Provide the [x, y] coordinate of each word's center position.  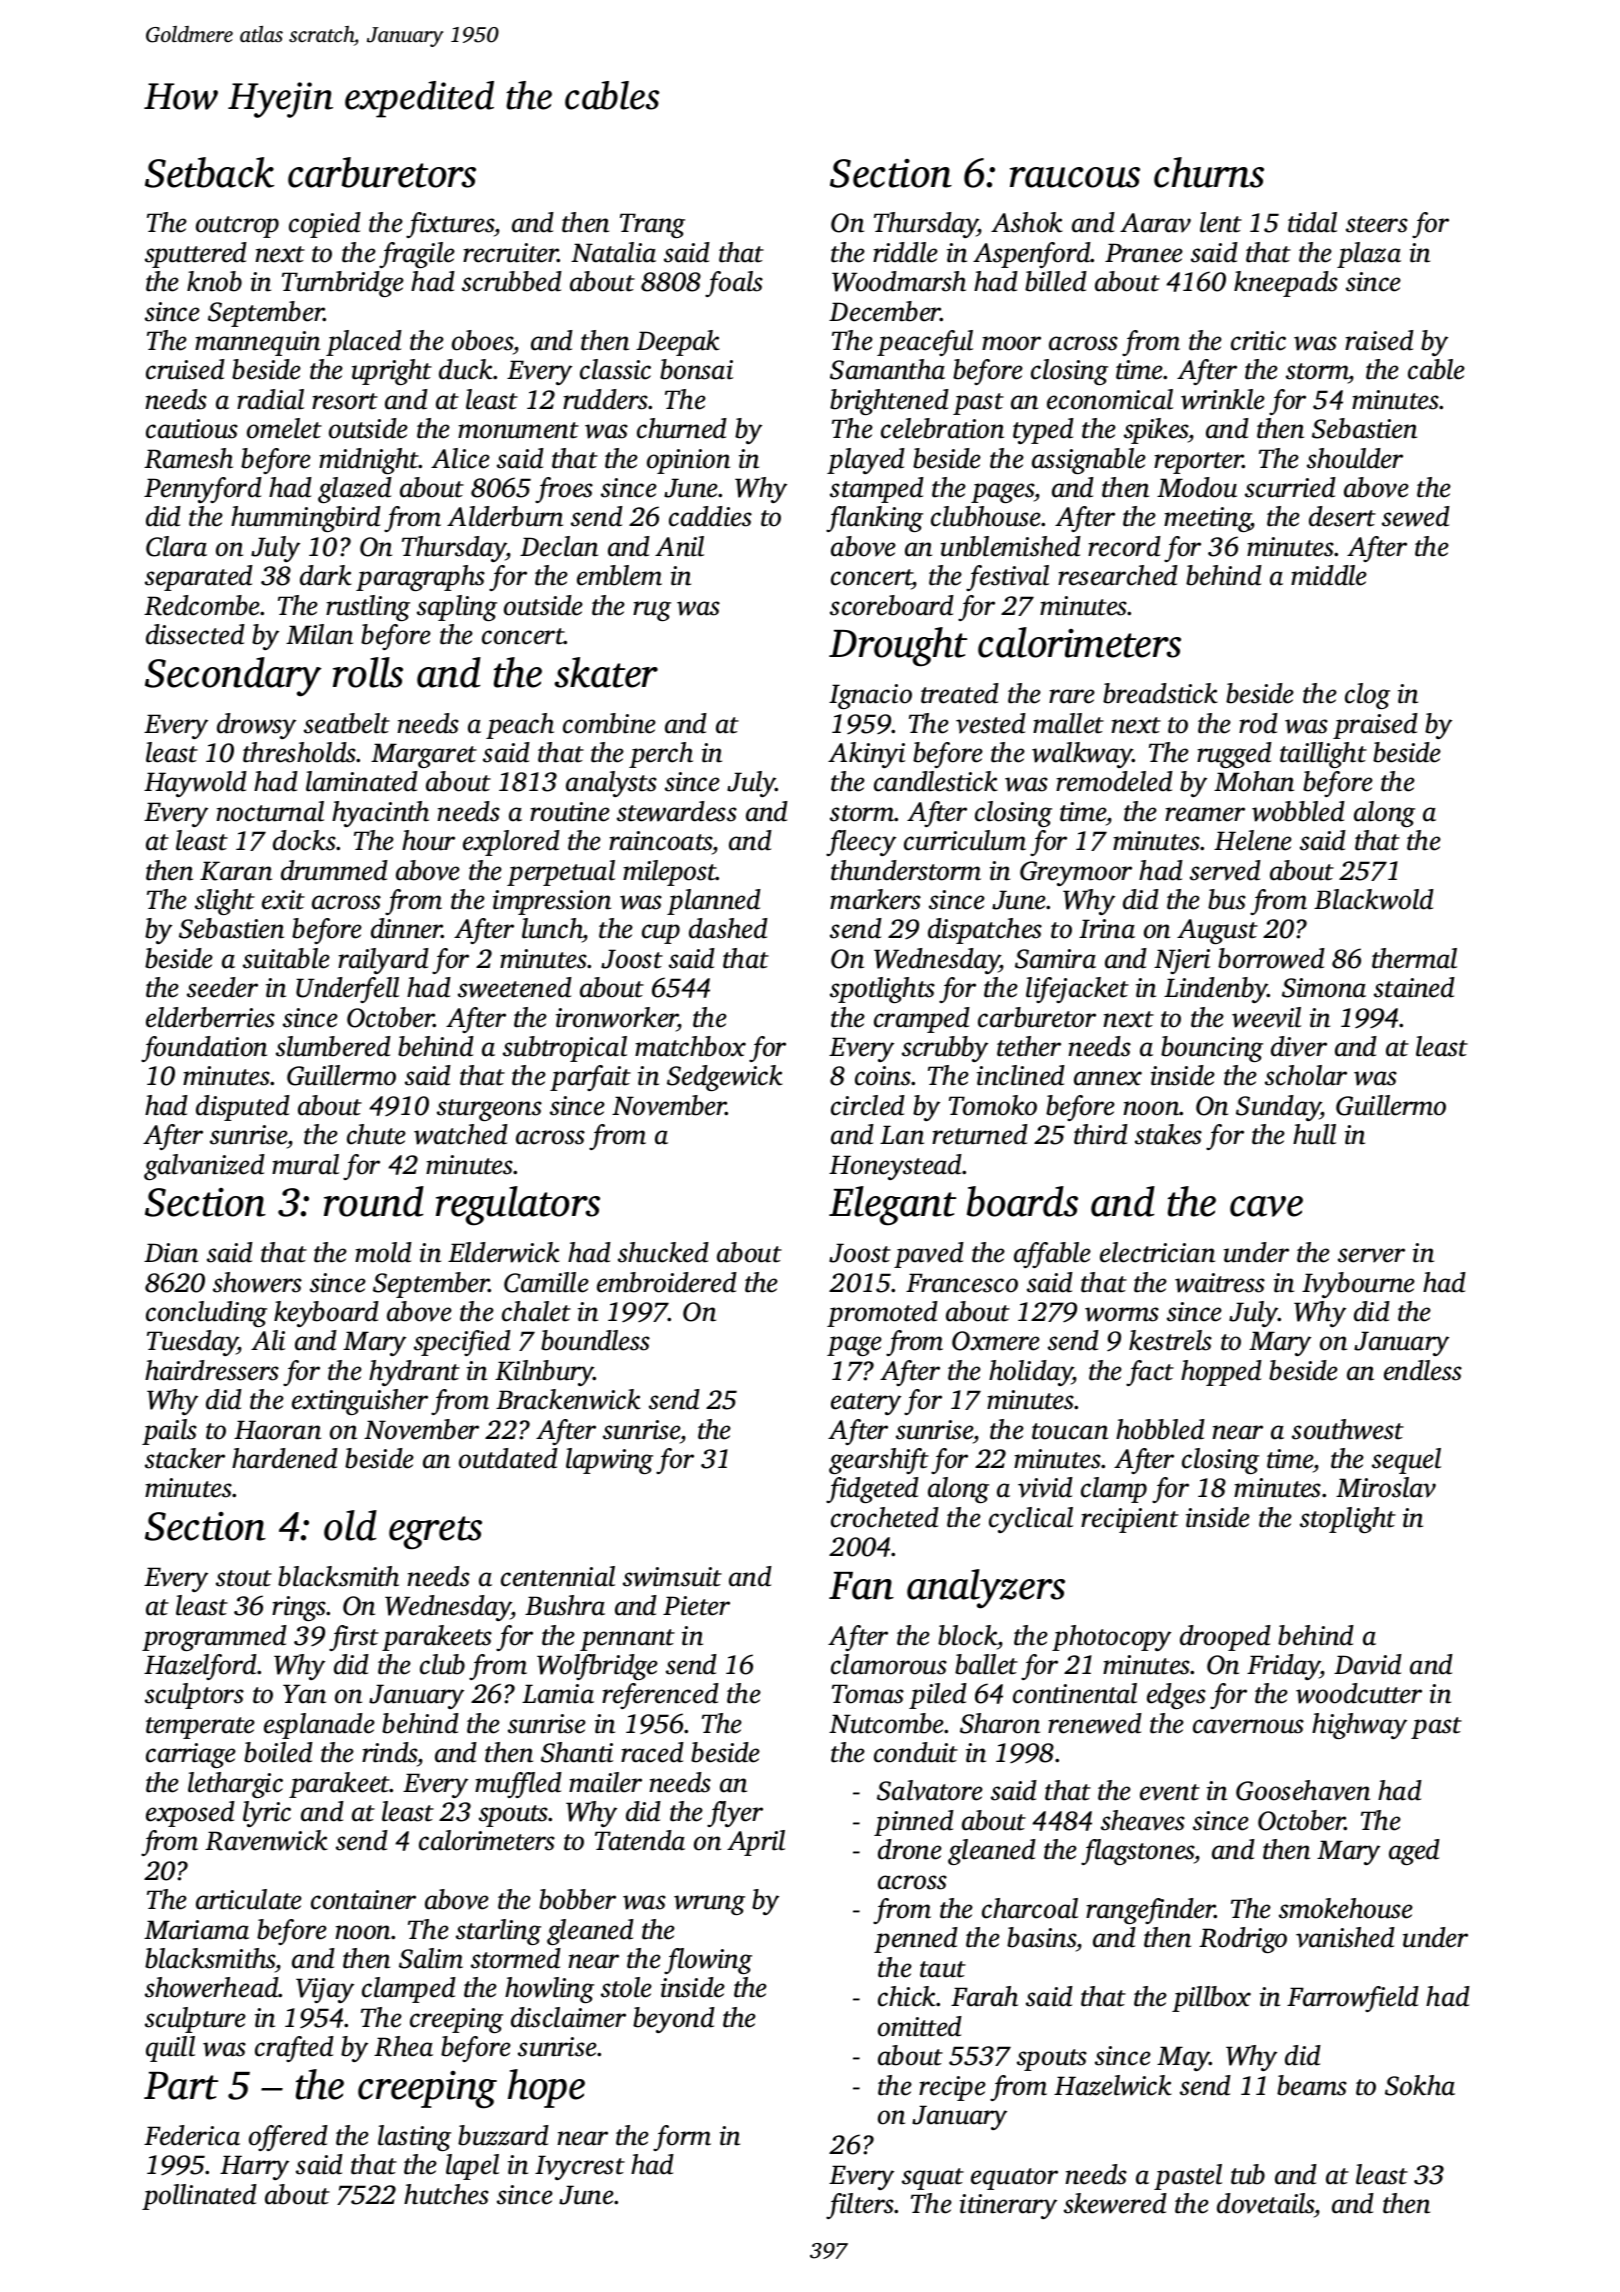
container [363, 1900]
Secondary [233, 677]
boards [1022, 1201]
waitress [1220, 1283]
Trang [652, 225]
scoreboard [892, 605]
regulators [518, 1206]
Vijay [325, 1990]
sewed [1416, 516]
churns [1209, 172]
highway [1359, 1726]
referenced [660, 1696]
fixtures [450, 225]
